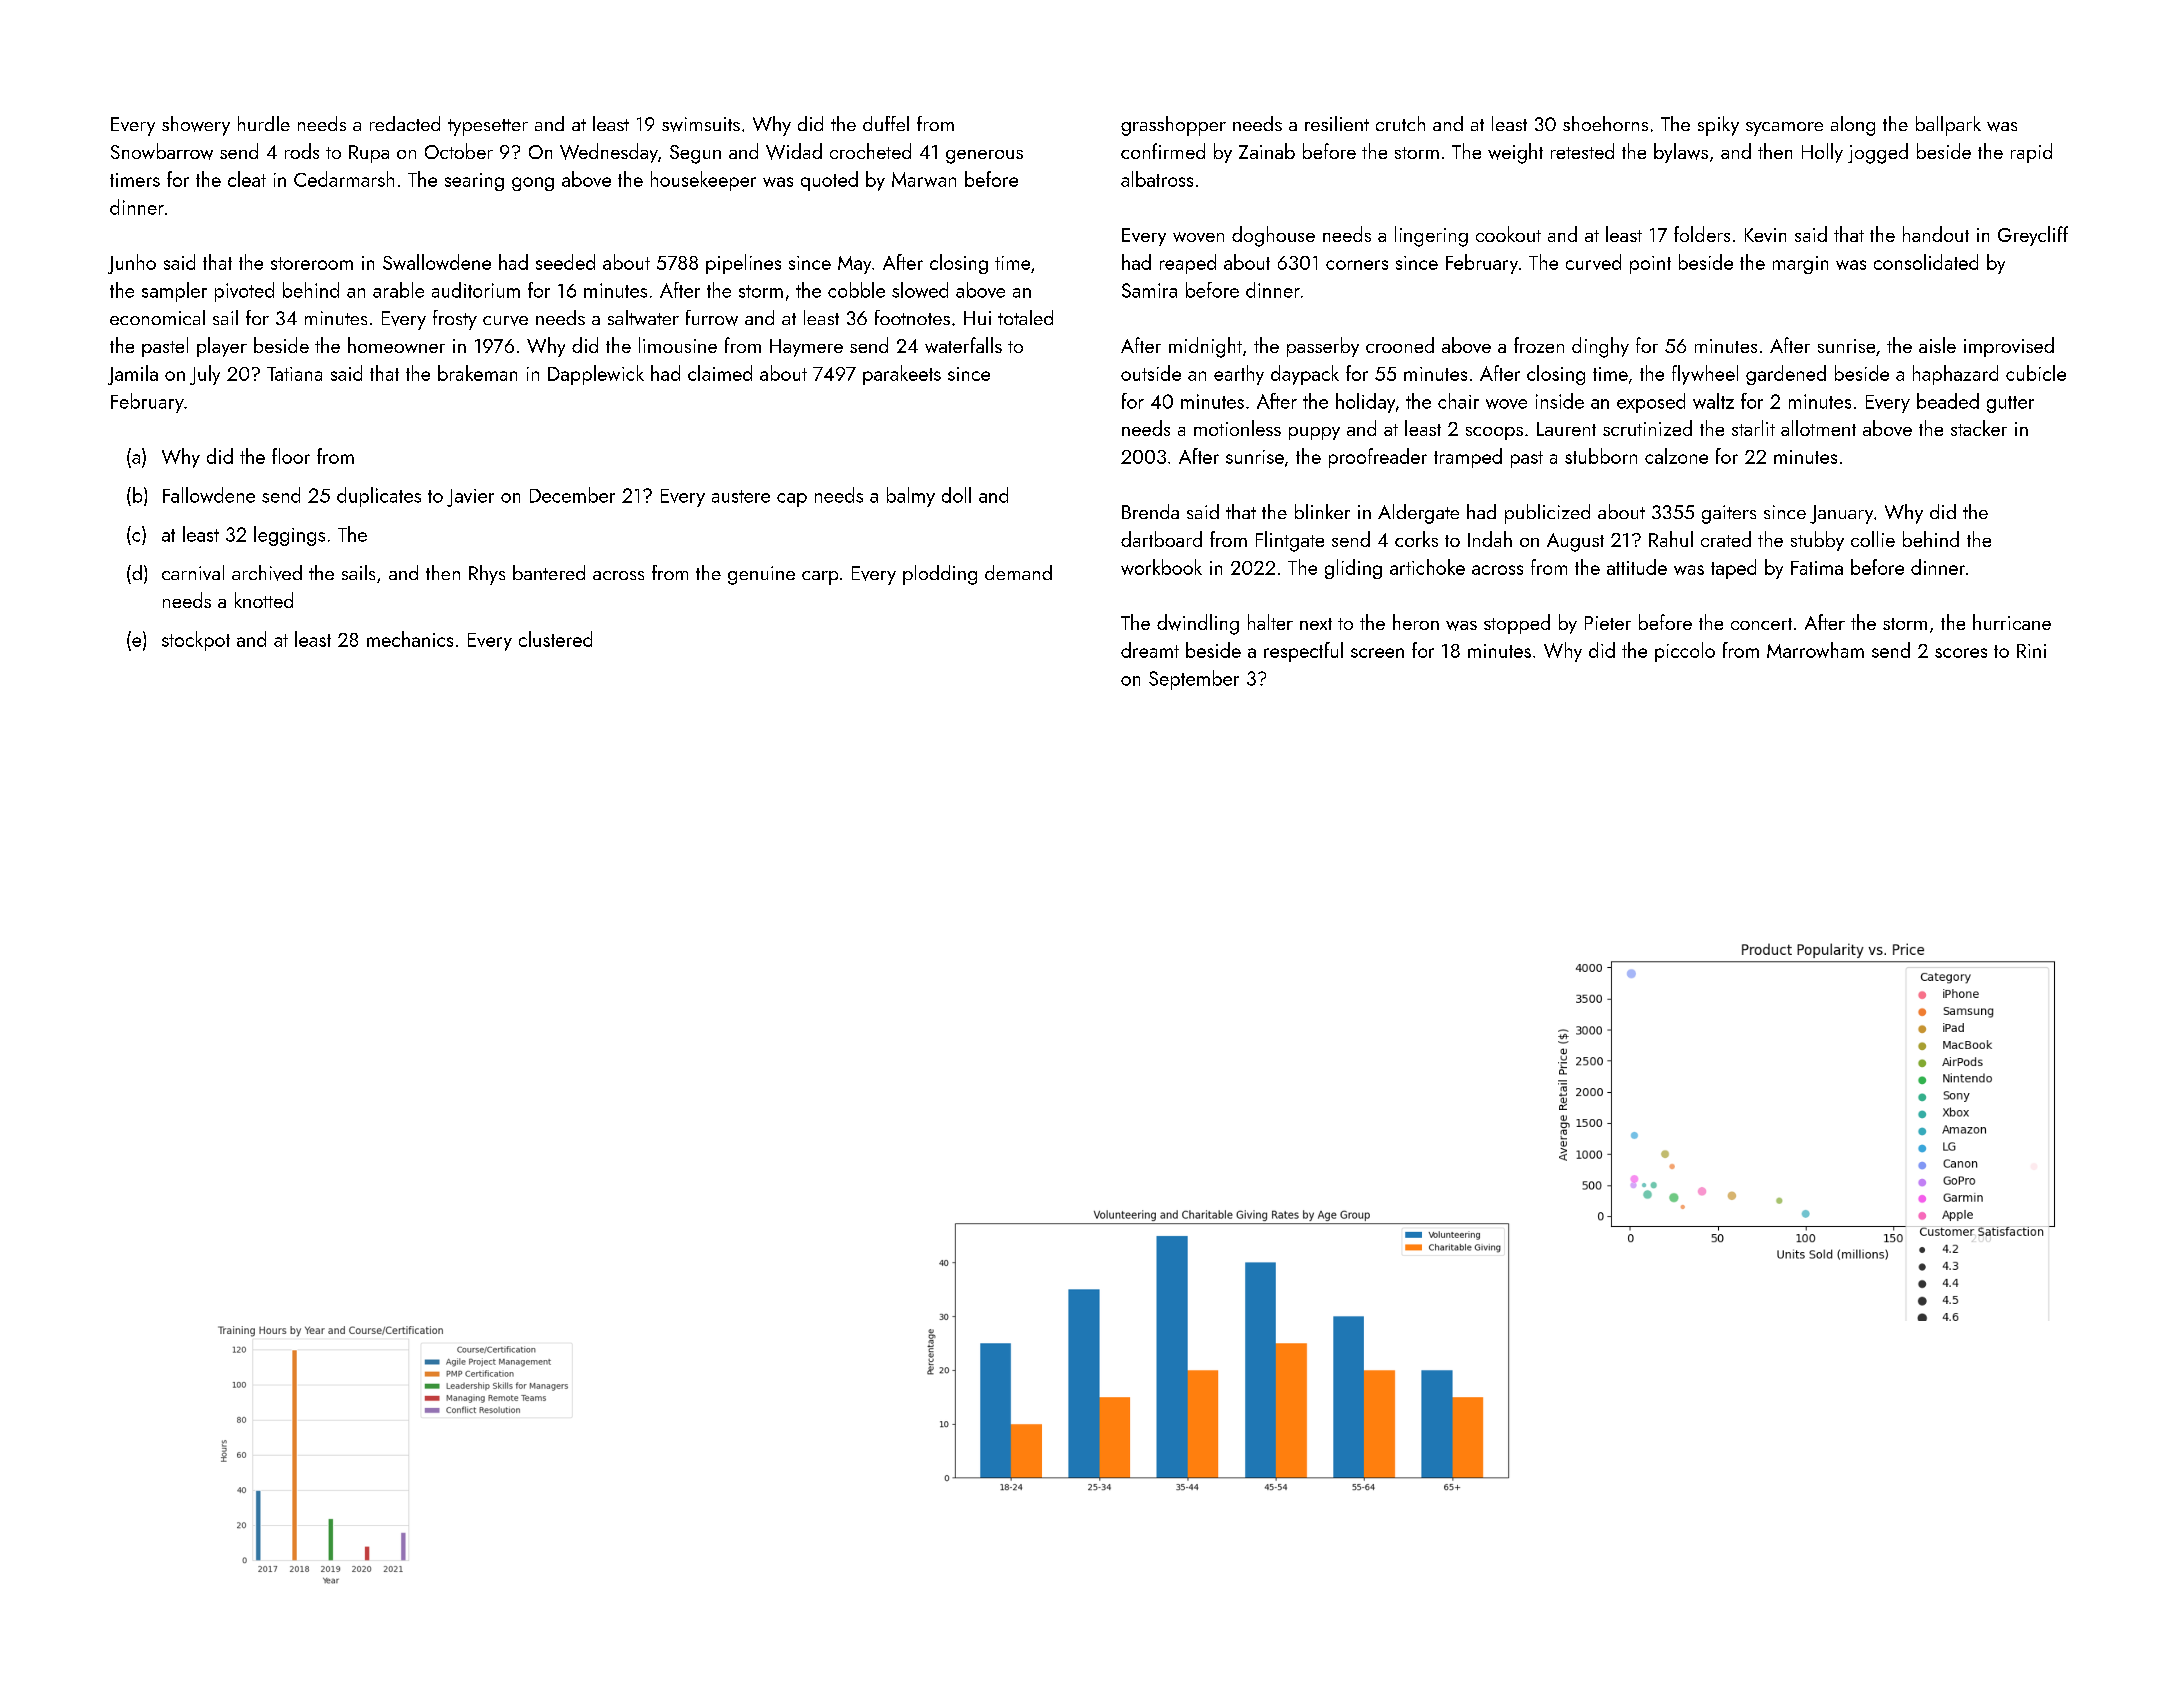 This screenshot has width=2178, height=1683. Describe the element at coordinates (1600, 347) in the screenshot. I see `dinghy` at that location.
